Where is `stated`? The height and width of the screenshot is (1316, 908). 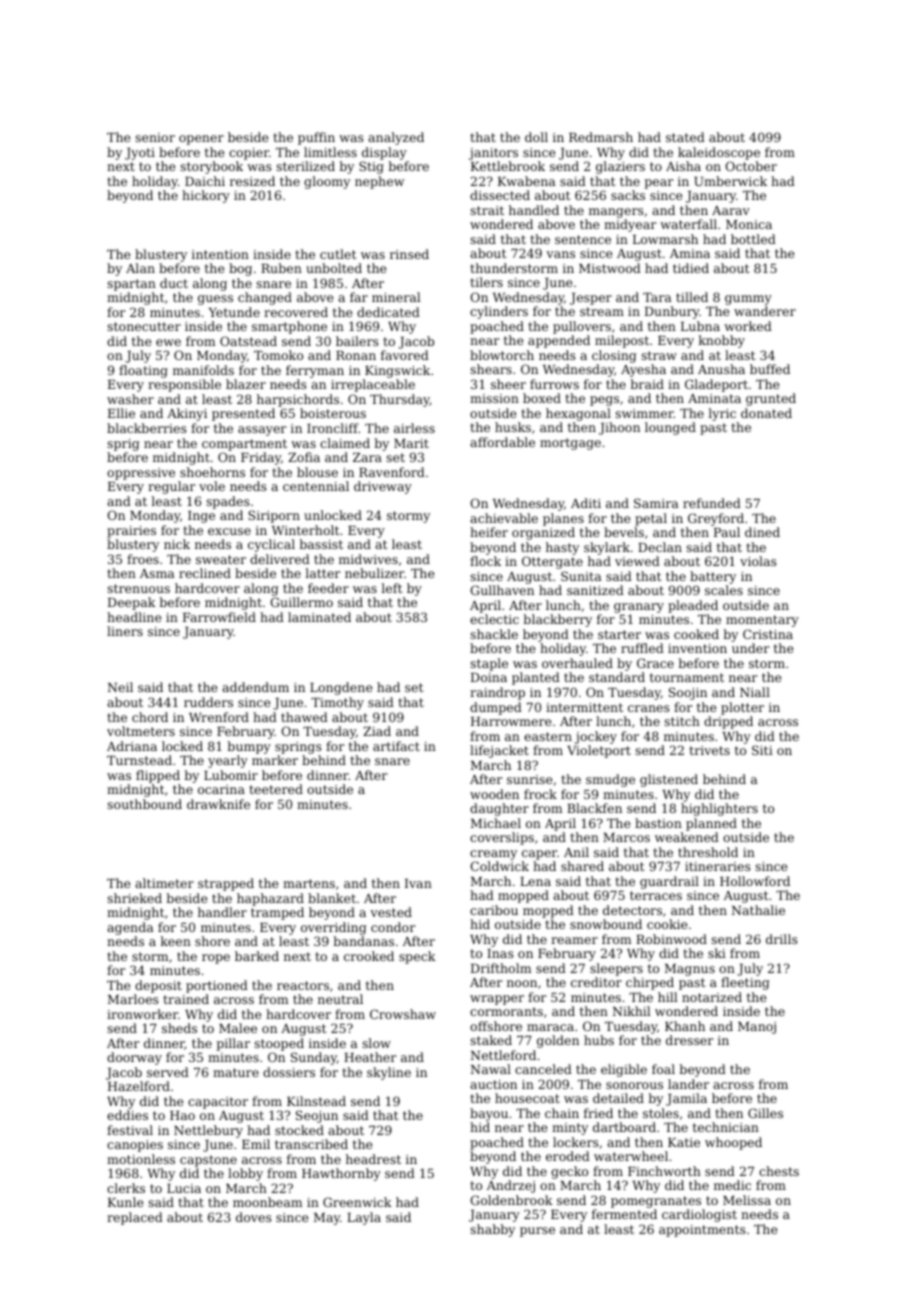 stated is located at coordinates (685, 137).
